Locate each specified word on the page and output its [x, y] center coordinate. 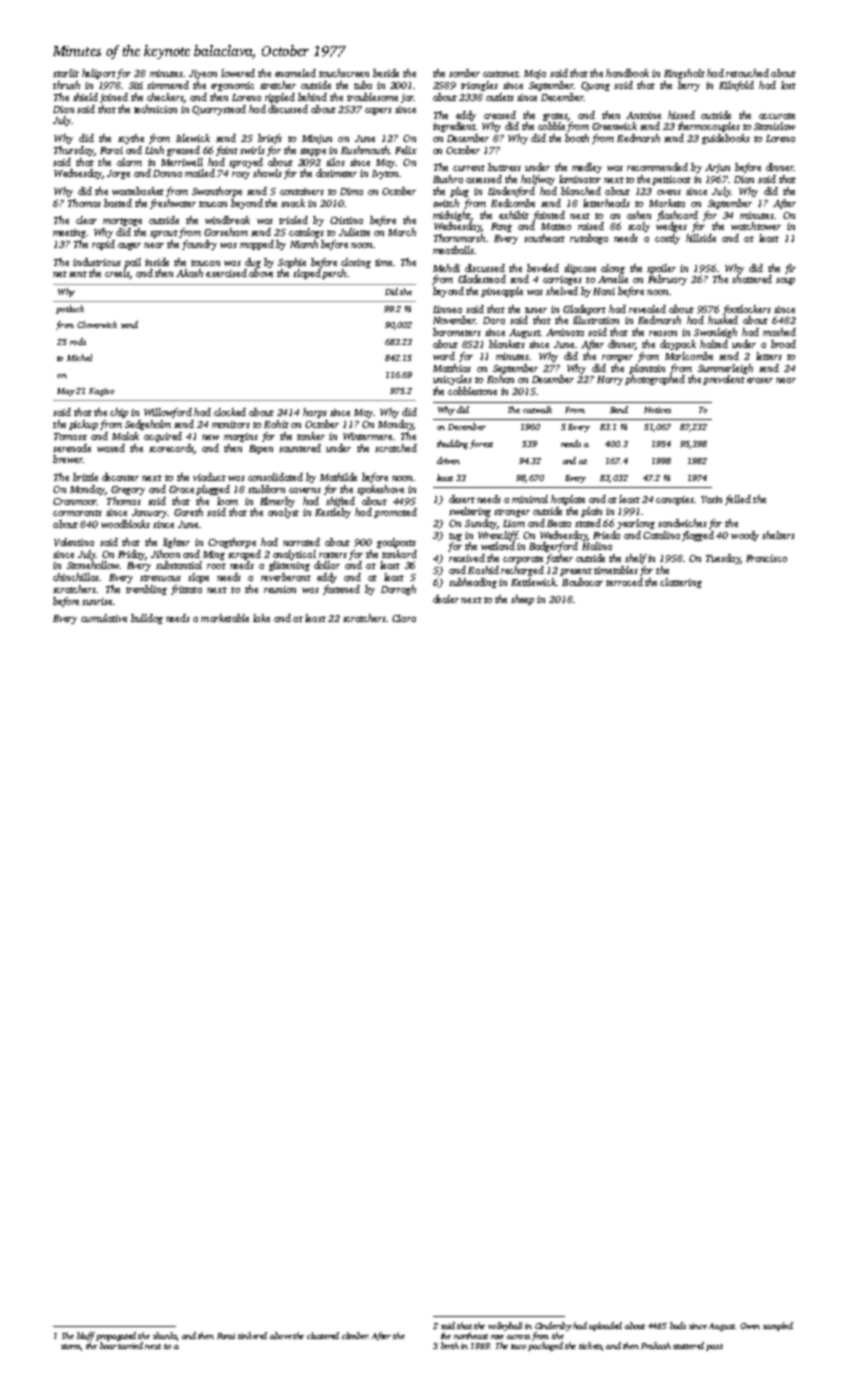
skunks [165, 1335]
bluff [86, 1336]
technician [155, 109]
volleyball [505, 1326]
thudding [452, 444]
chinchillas [76, 577]
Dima [351, 191]
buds [678, 1325]
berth [450, 1345]
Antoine [643, 115]
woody [745, 536]
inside [157, 262]
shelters [778, 535]
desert [462, 499]
